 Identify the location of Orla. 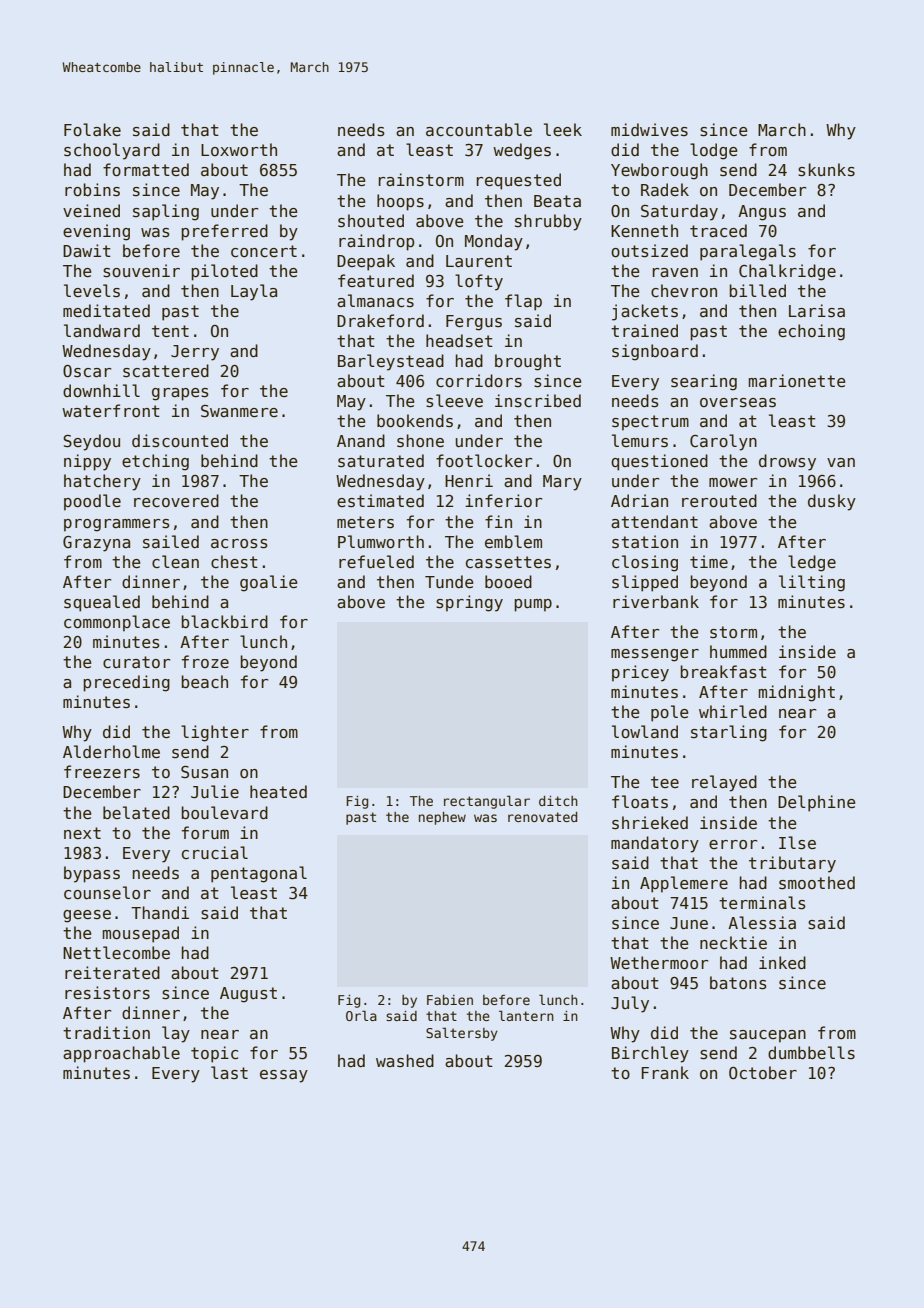
(361, 1015).
